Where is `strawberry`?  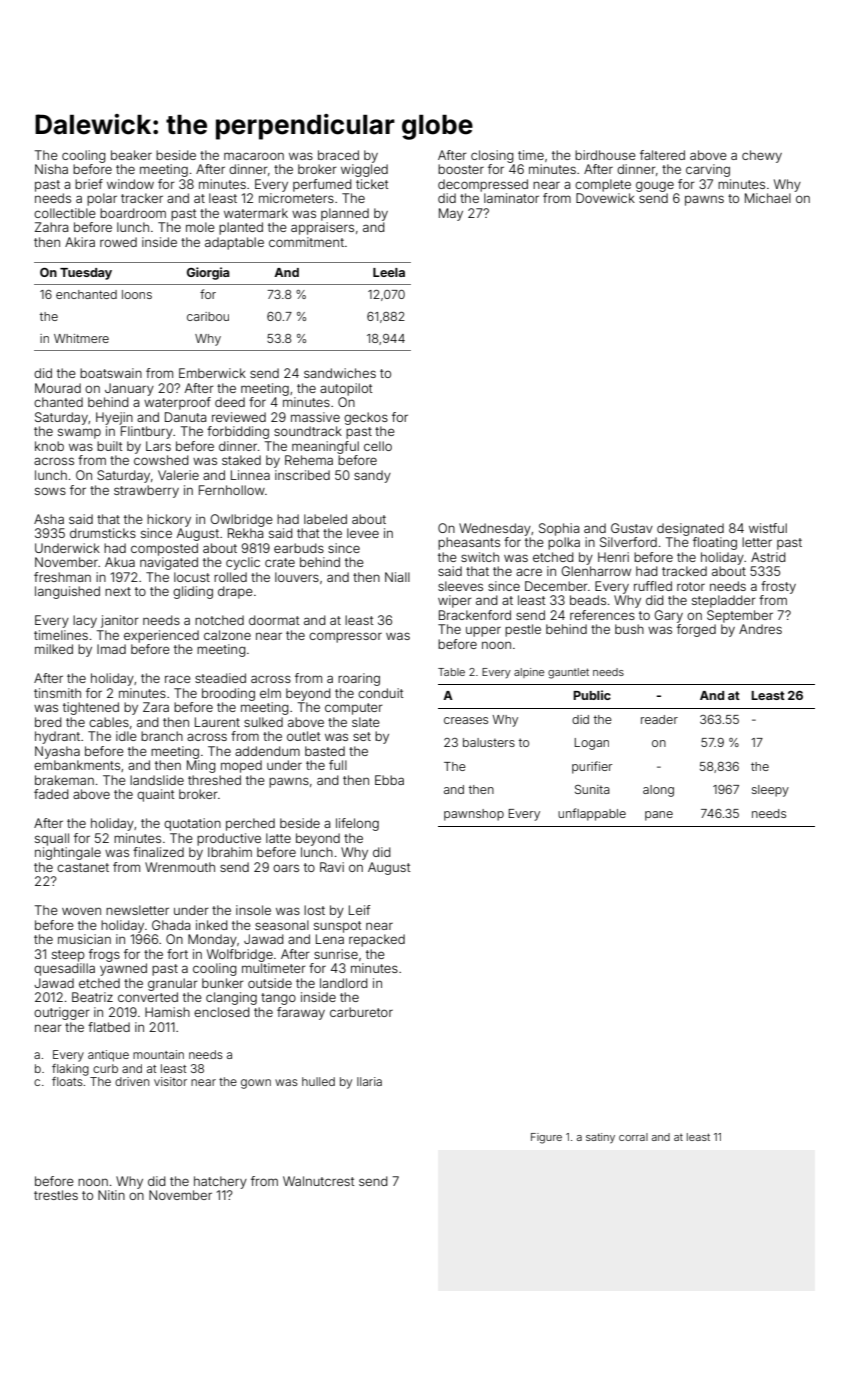 strawberry is located at coordinates (146, 491).
